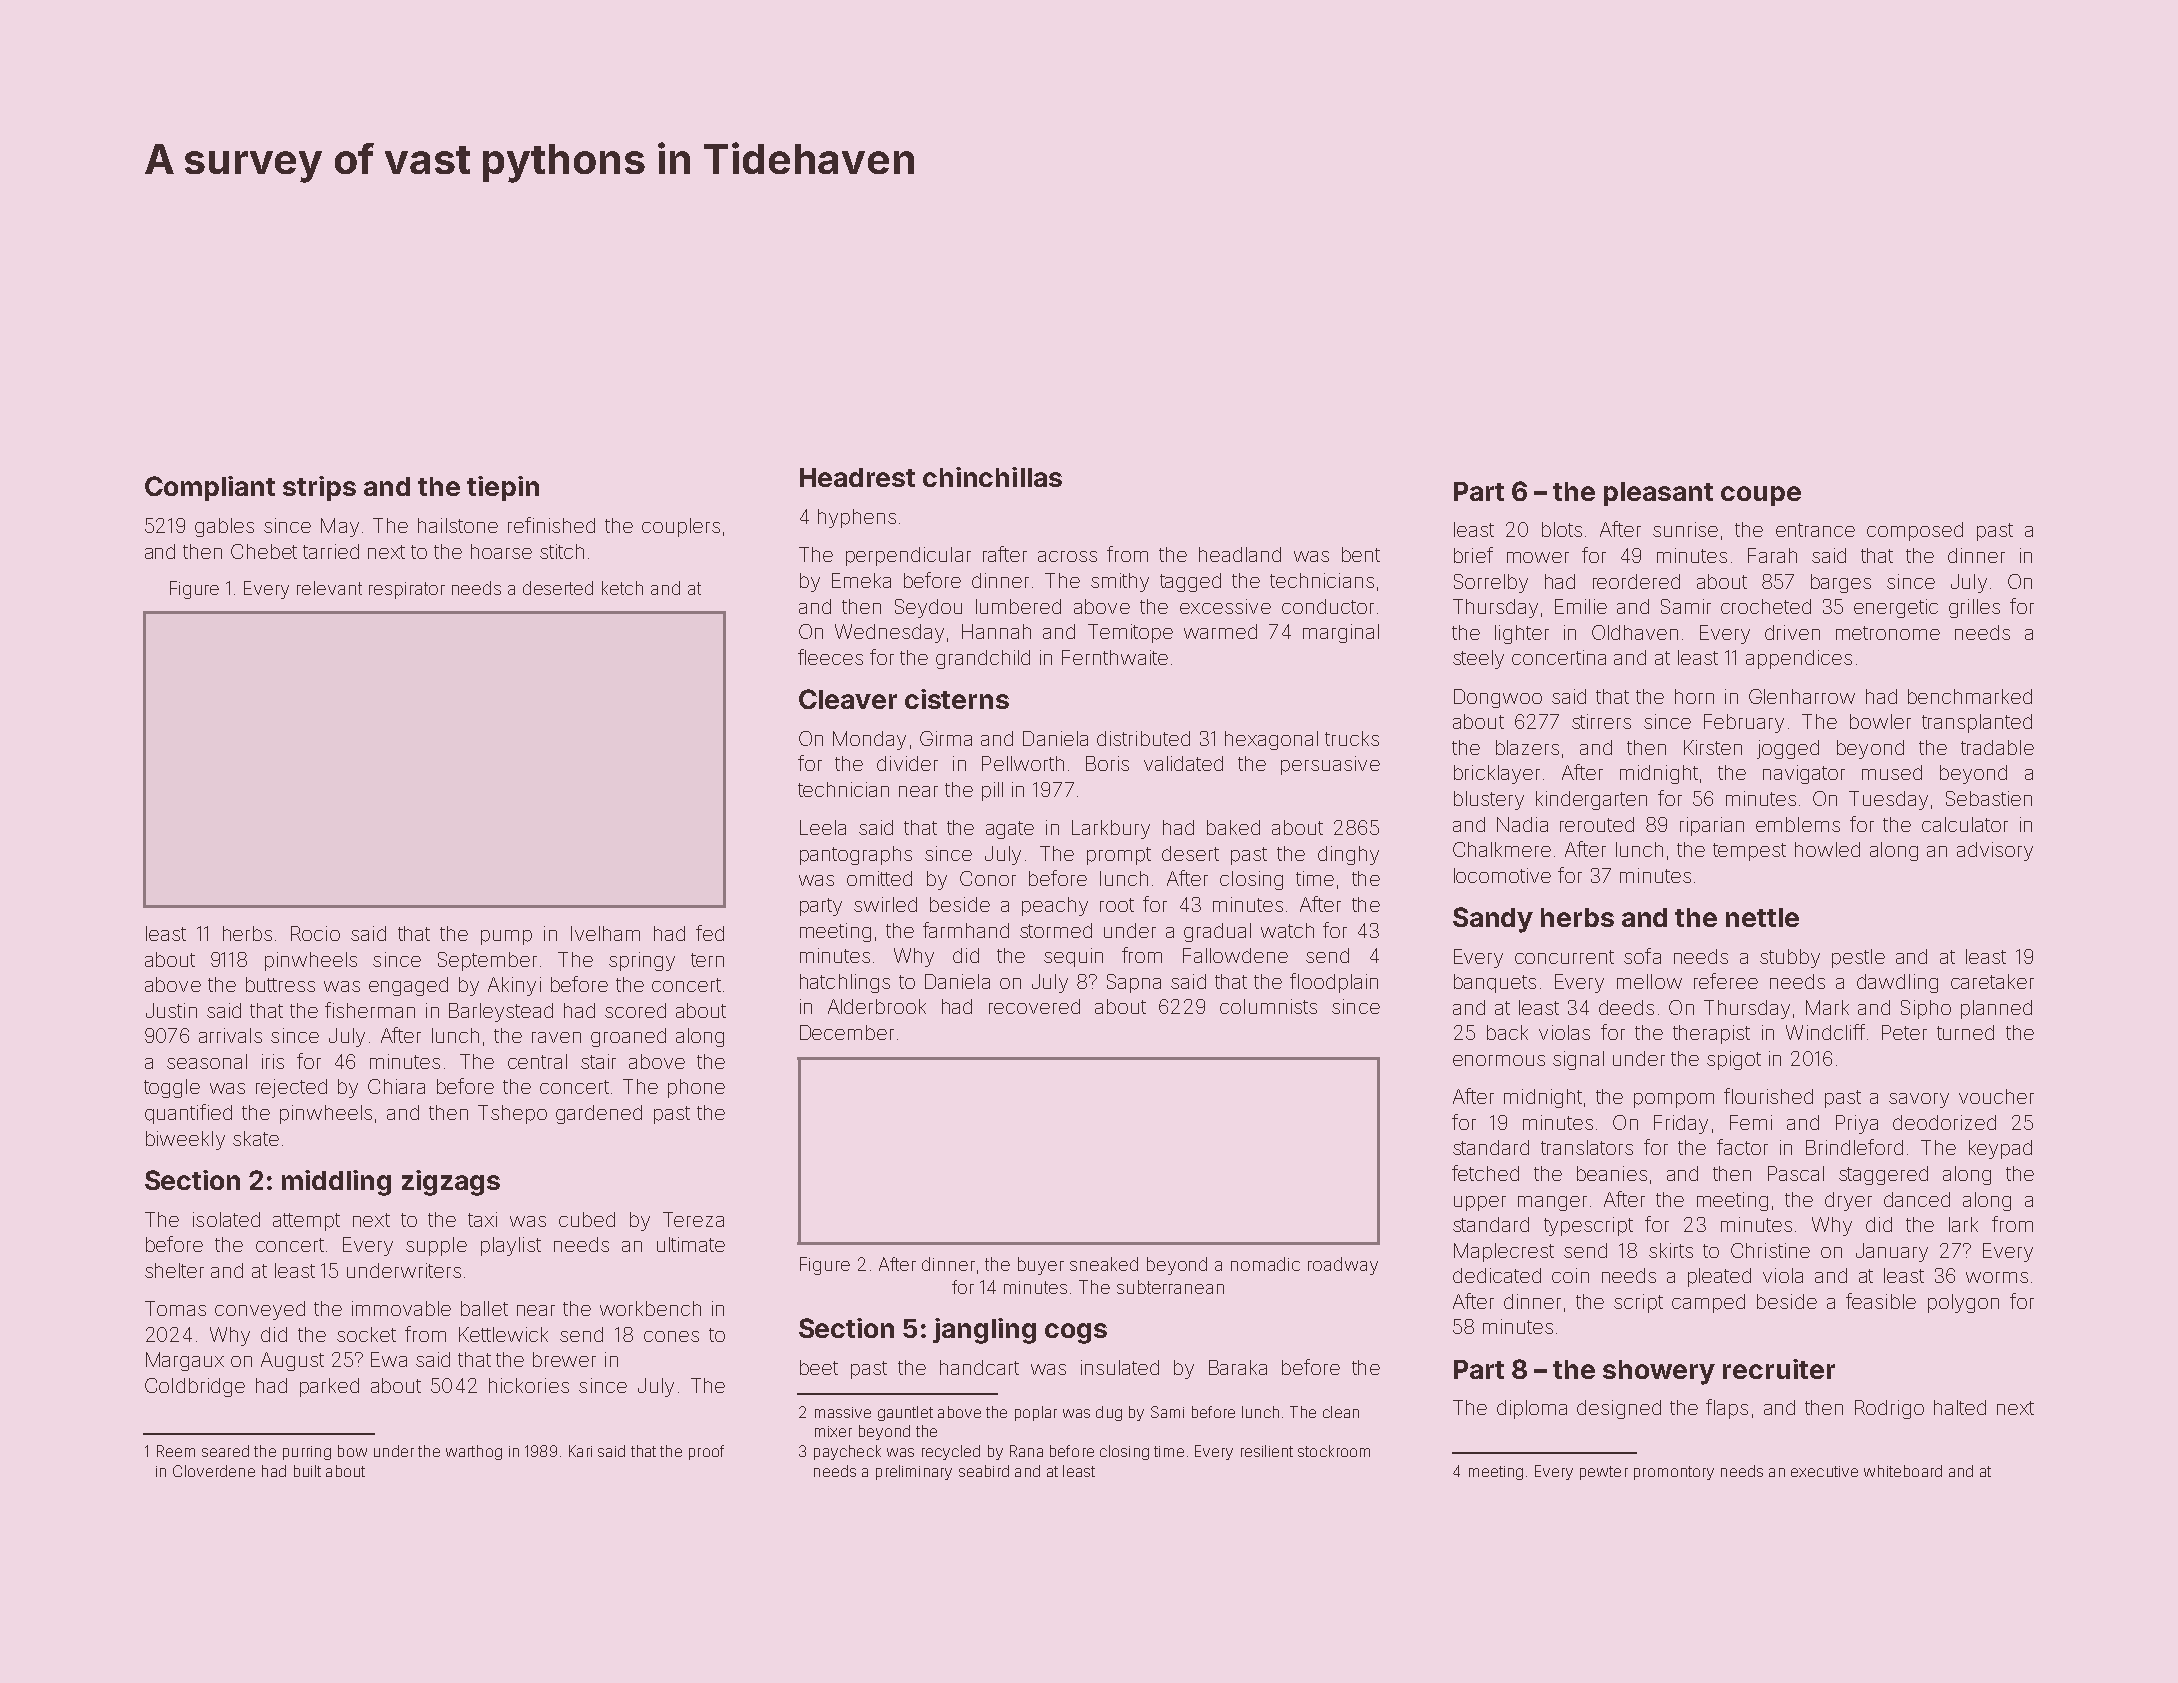 Image resolution: width=2178 pixels, height=1683 pixels. I want to click on chinchillas, so click(992, 477).
